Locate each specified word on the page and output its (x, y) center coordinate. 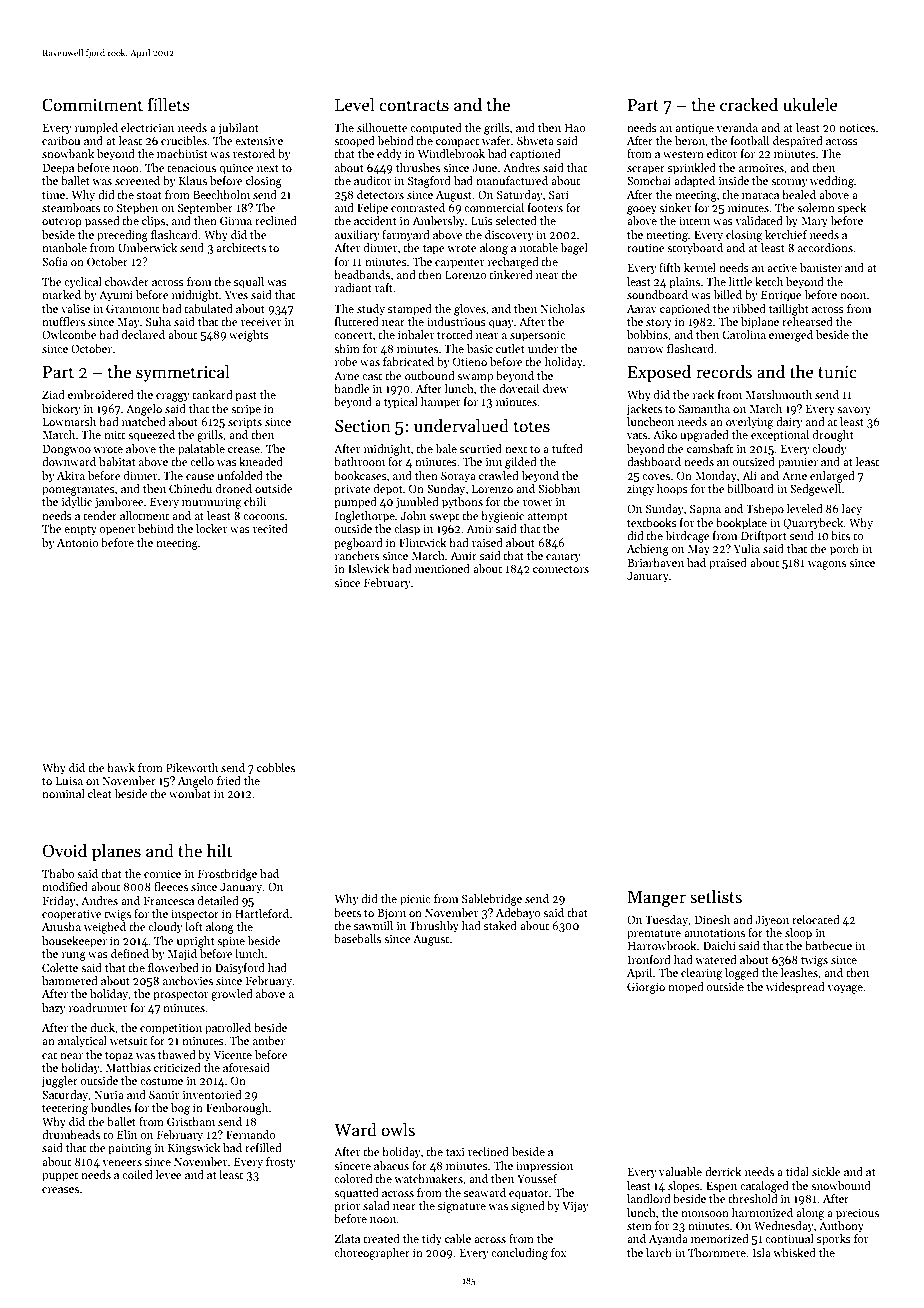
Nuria (109, 1095)
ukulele (810, 105)
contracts (414, 106)
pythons (462, 503)
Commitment (92, 105)
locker (211, 528)
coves (656, 477)
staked (500, 925)
